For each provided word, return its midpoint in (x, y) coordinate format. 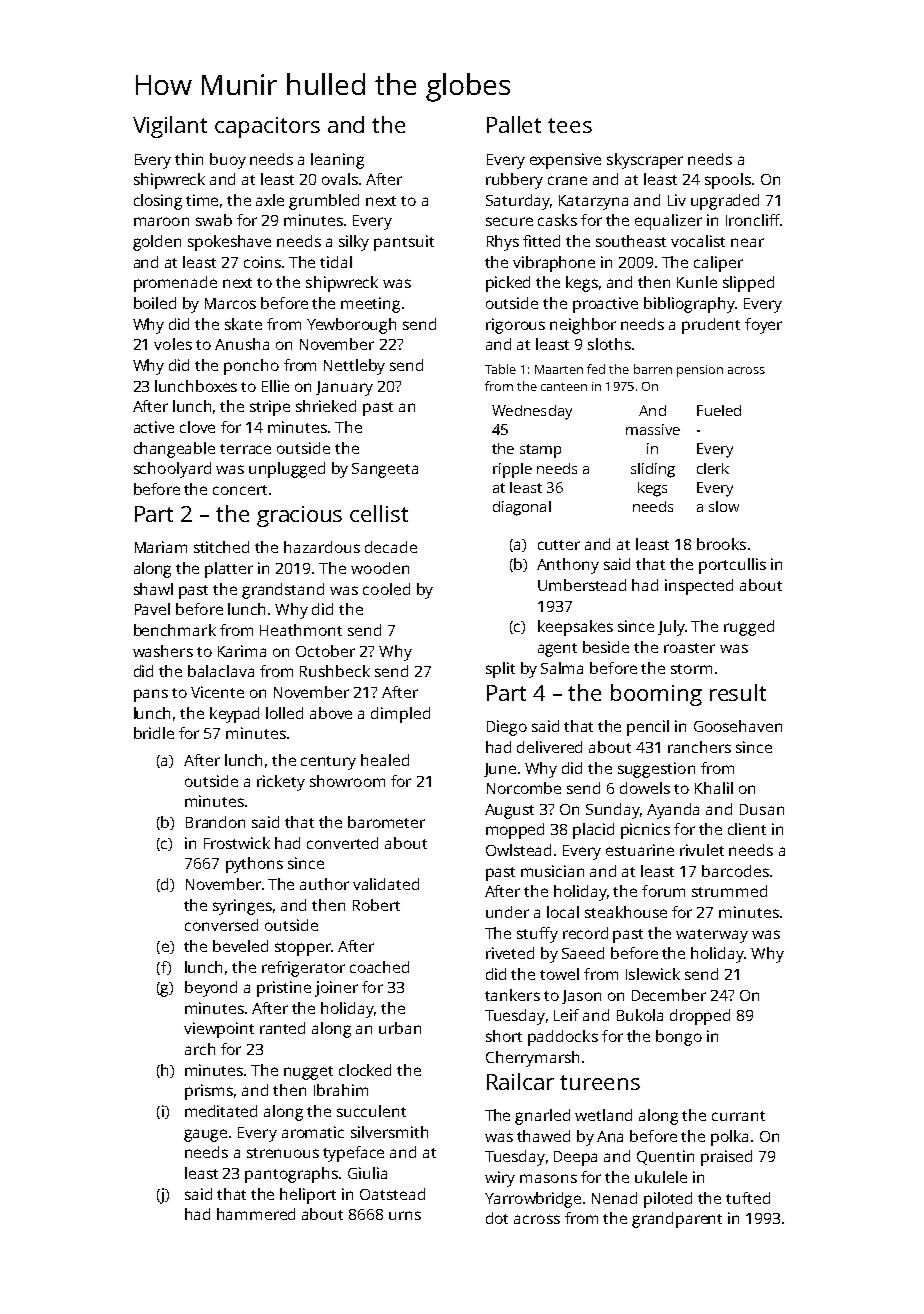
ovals (340, 179)
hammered (256, 1214)
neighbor (583, 326)
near (747, 242)
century (328, 763)
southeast (631, 241)
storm (691, 669)
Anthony (568, 566)
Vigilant (170, 127)
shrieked (326, 406)
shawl (153, 589)
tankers (512, 995)
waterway (712, 936)
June (500, 770)
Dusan (762, 809)
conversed (221, 925)
